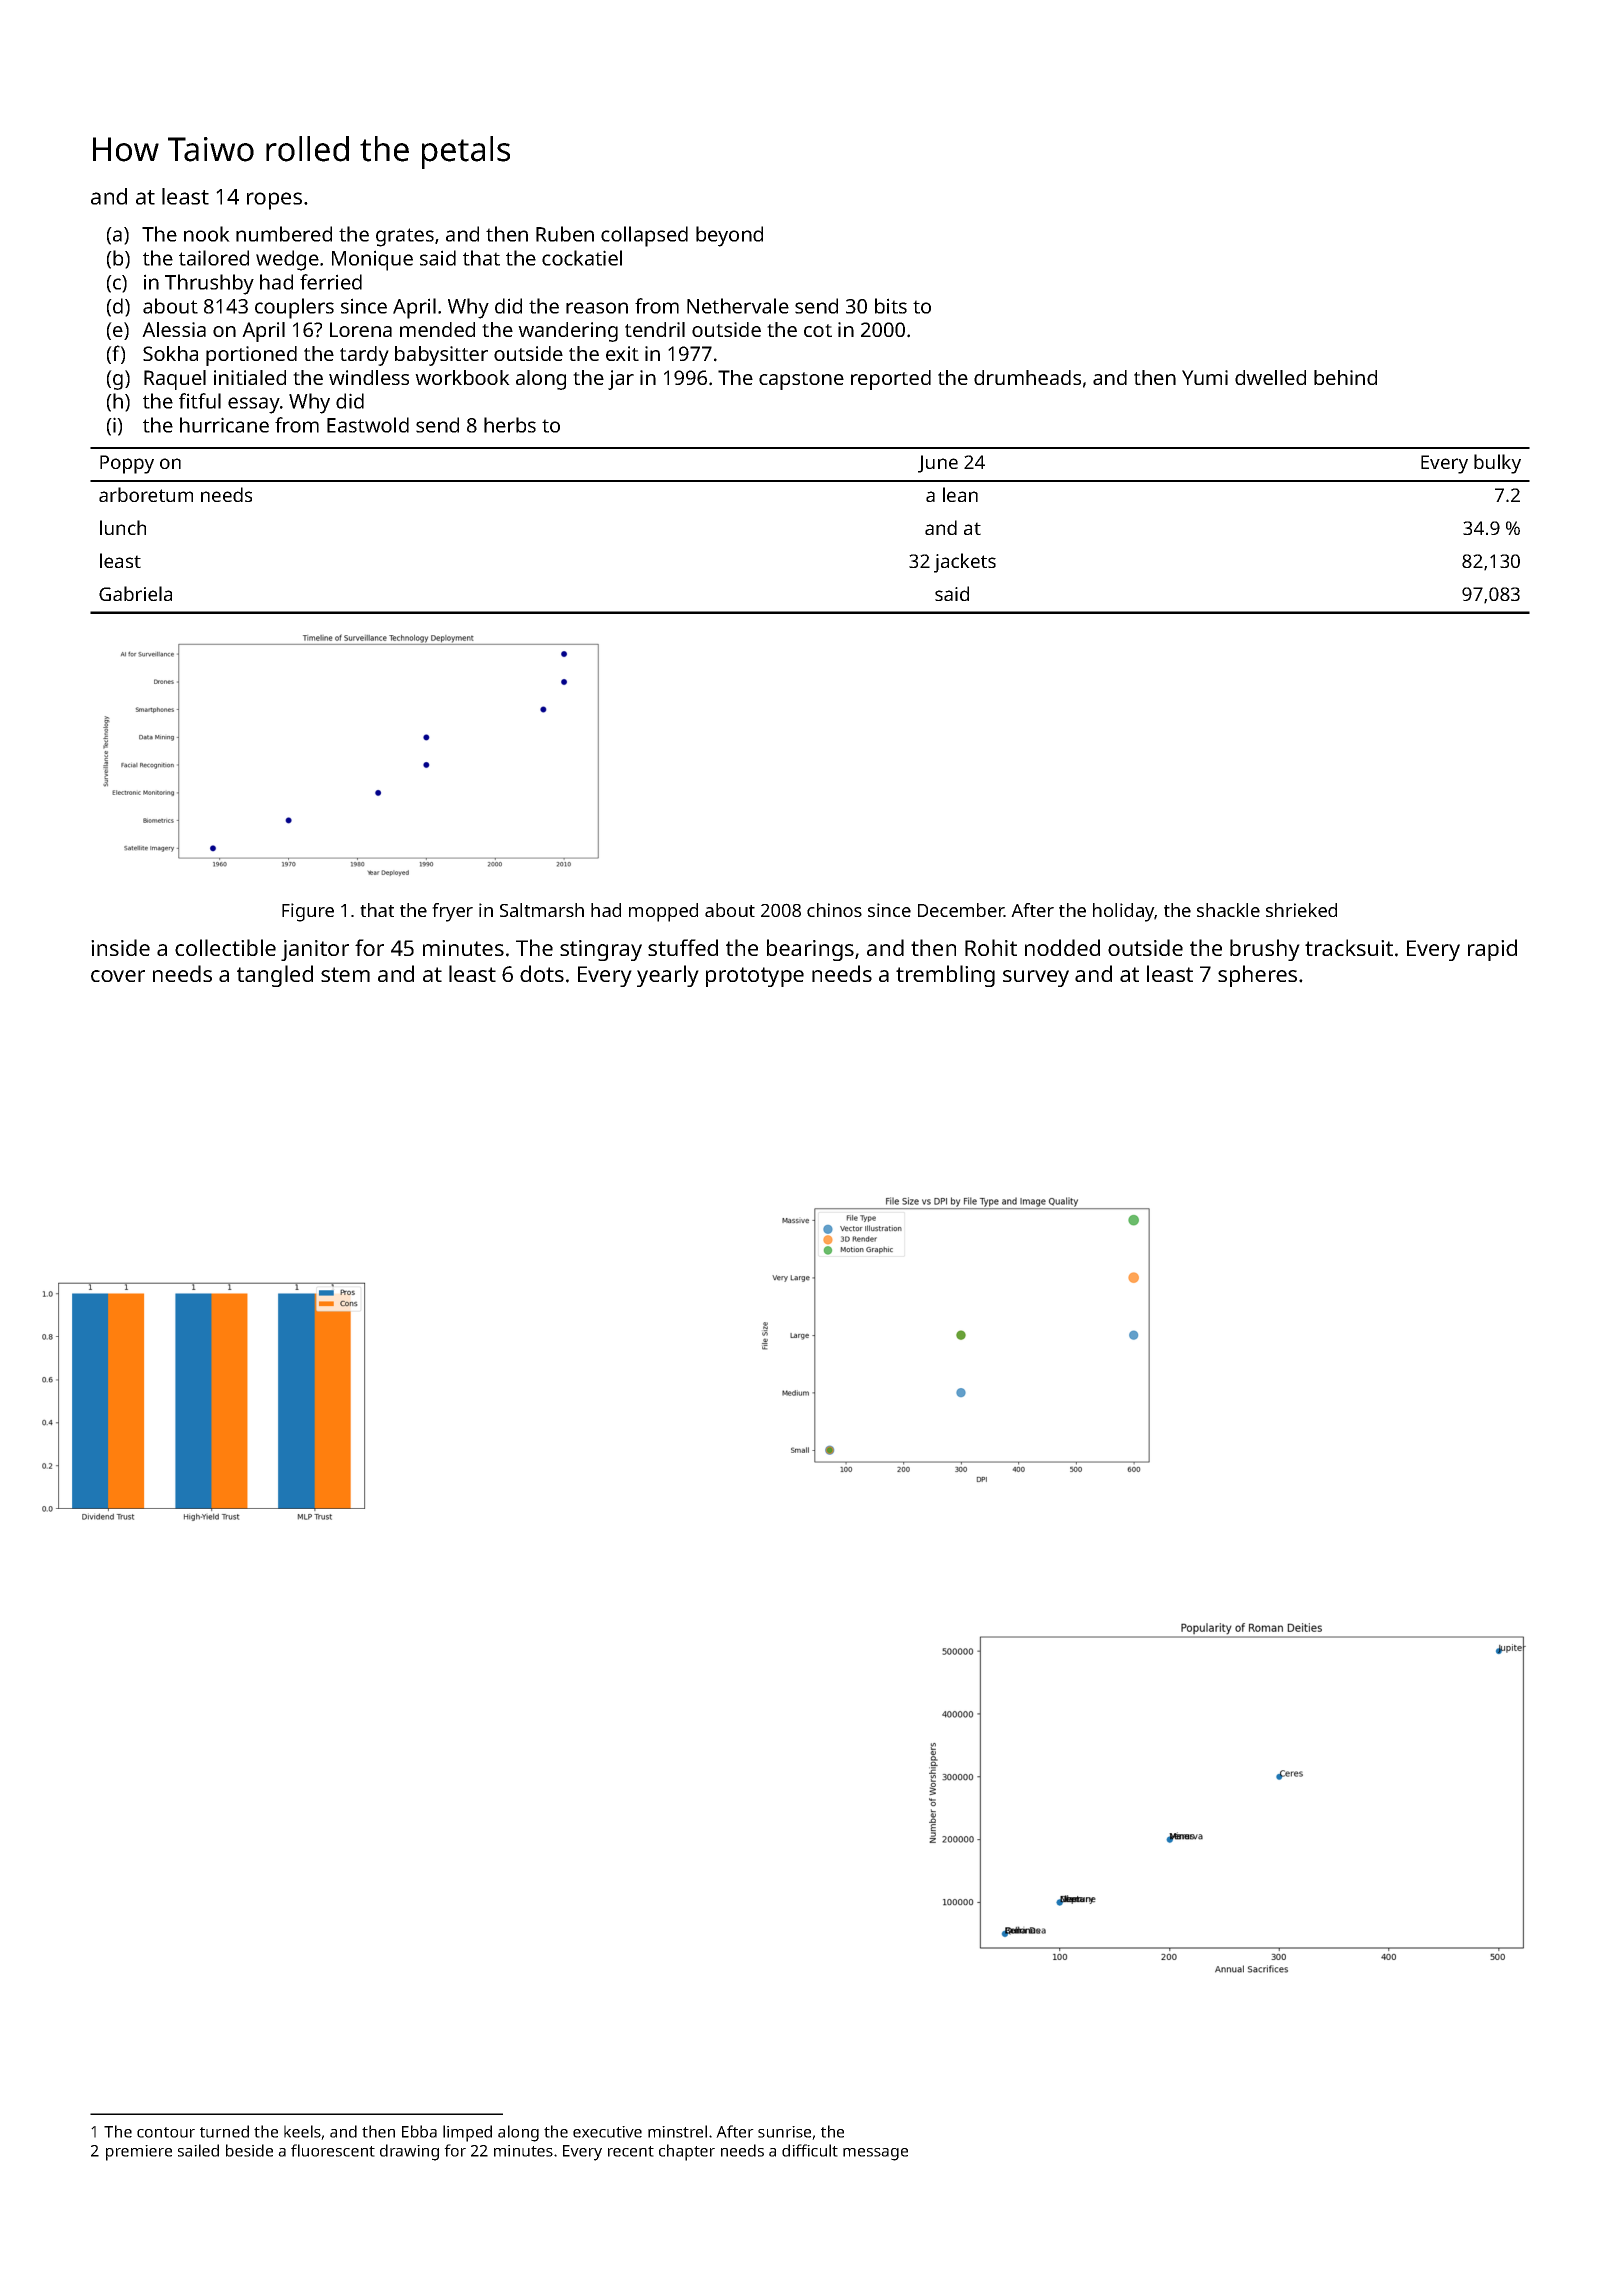 The image size is (1620, 2292). What do you see at coordinates (166, 2132) in the document?
I see `contour` at bounding box center [166, 2132].
